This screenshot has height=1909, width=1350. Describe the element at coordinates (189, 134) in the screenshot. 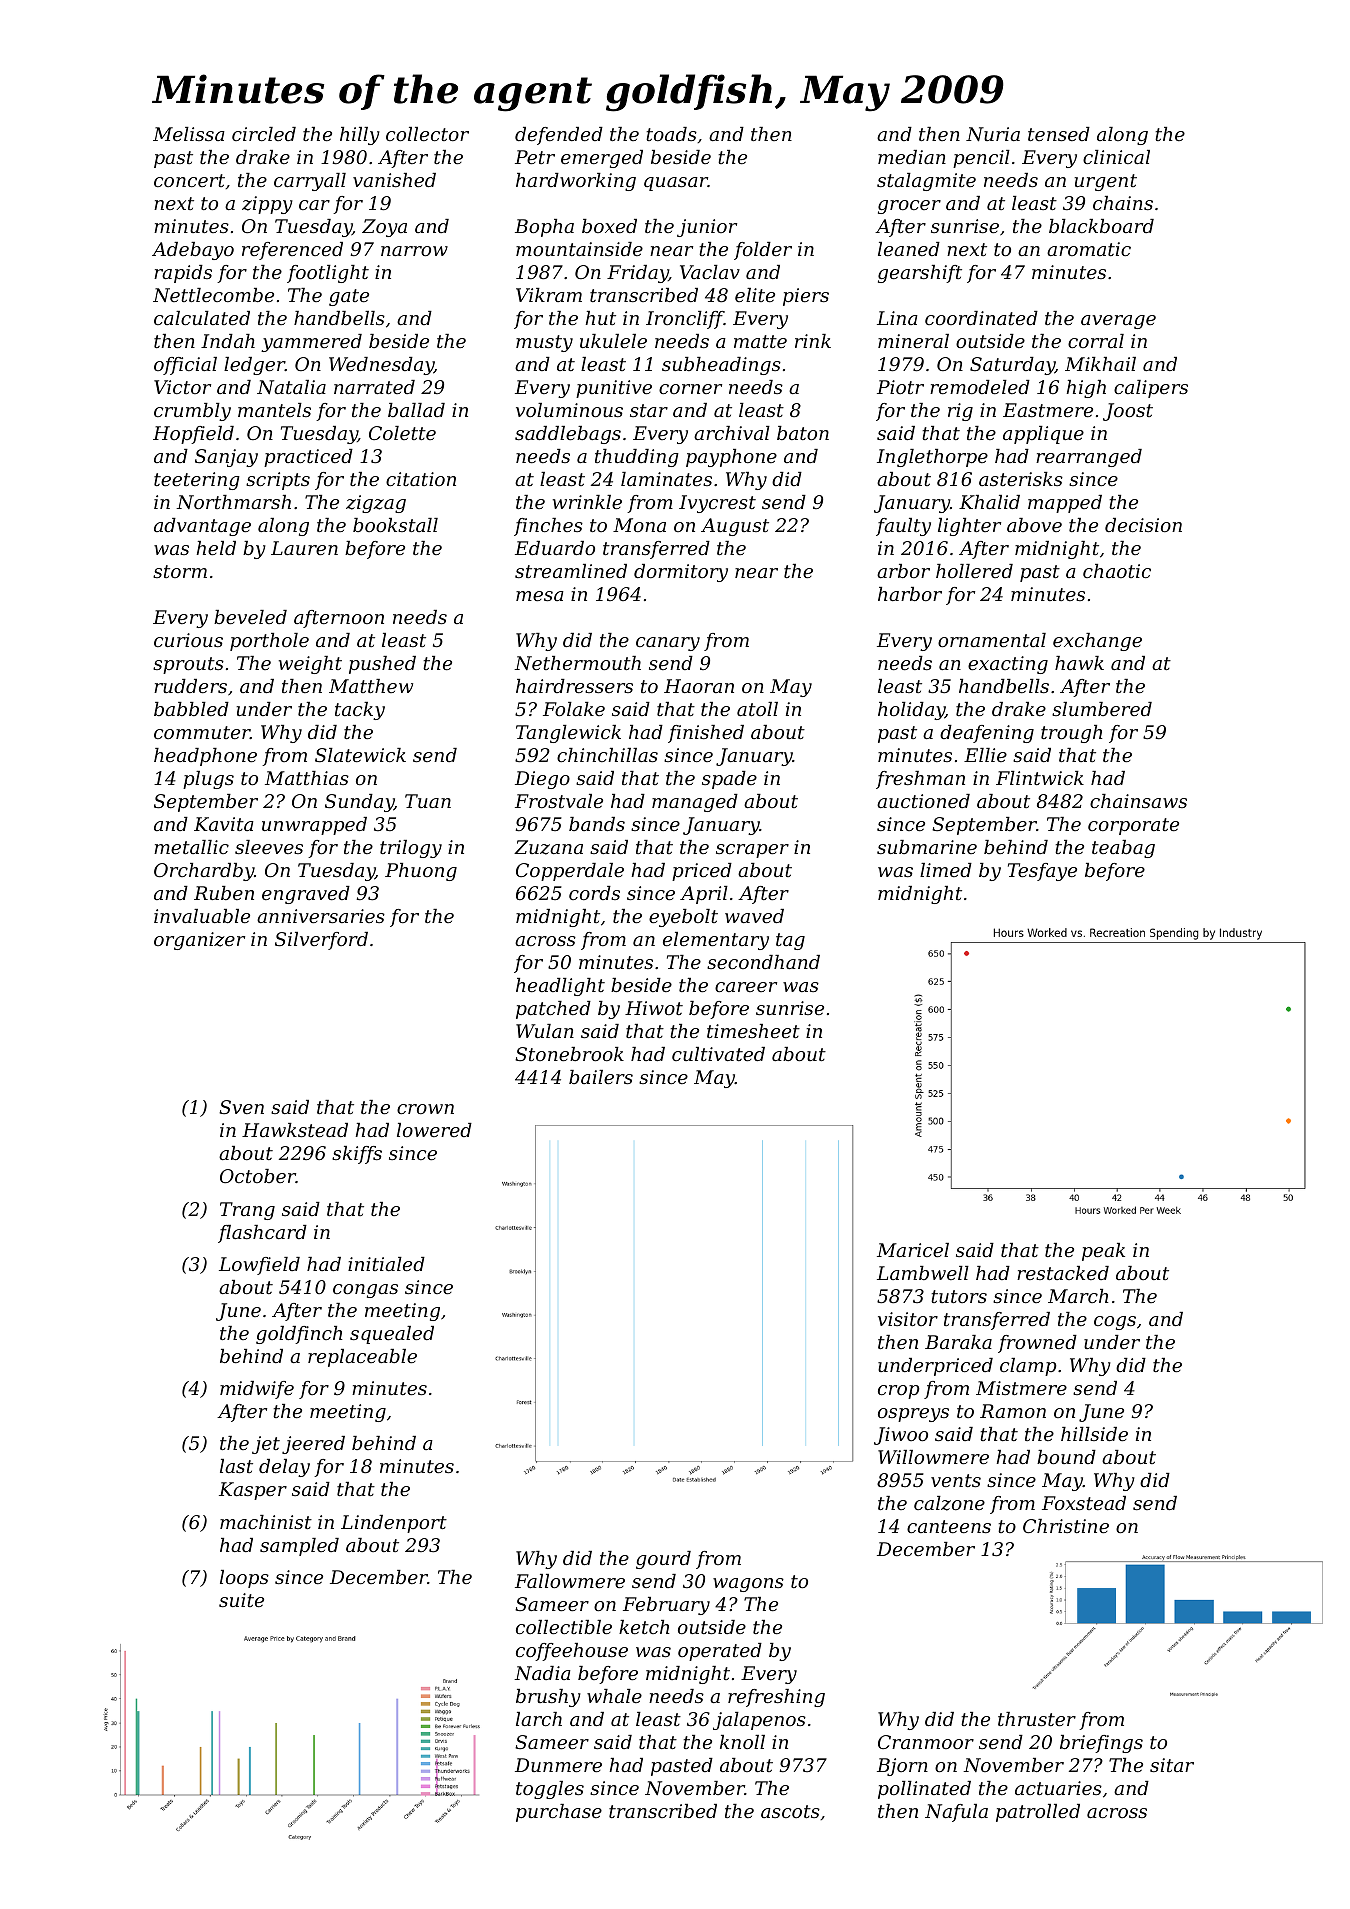

I see `Melissa` at that location.
